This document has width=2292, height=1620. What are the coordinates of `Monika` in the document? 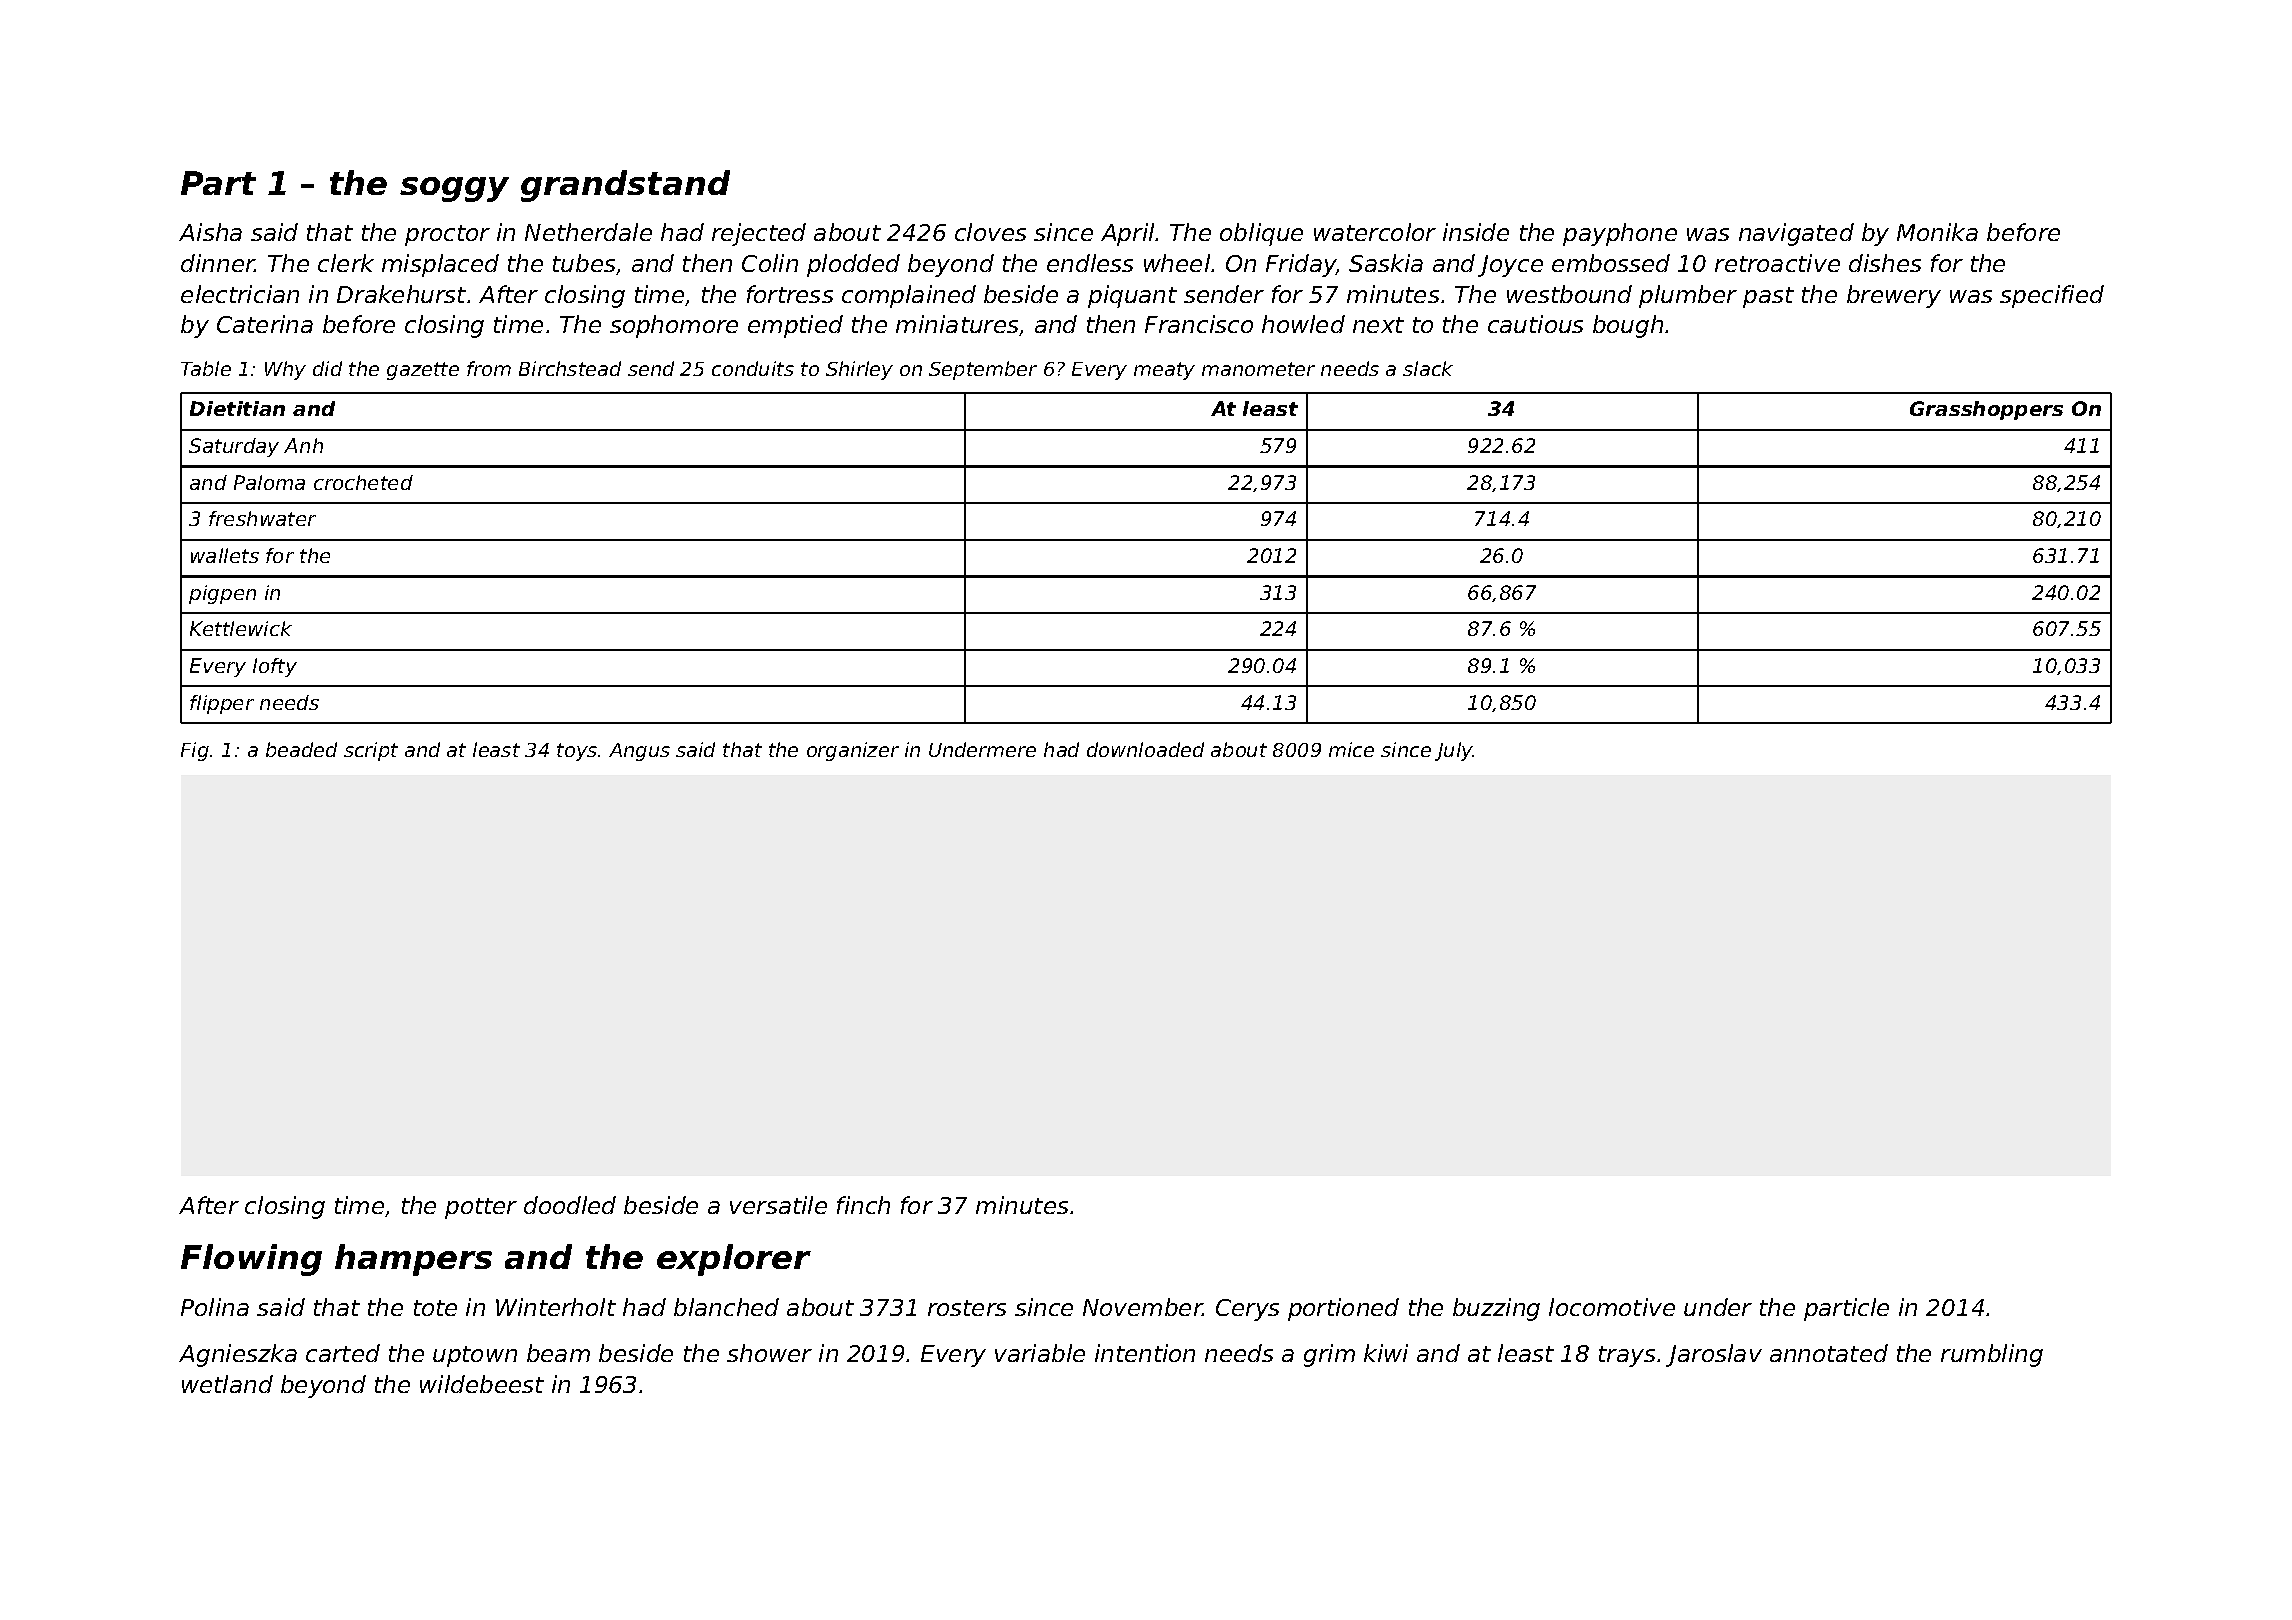 It's located at (1937, 232).
